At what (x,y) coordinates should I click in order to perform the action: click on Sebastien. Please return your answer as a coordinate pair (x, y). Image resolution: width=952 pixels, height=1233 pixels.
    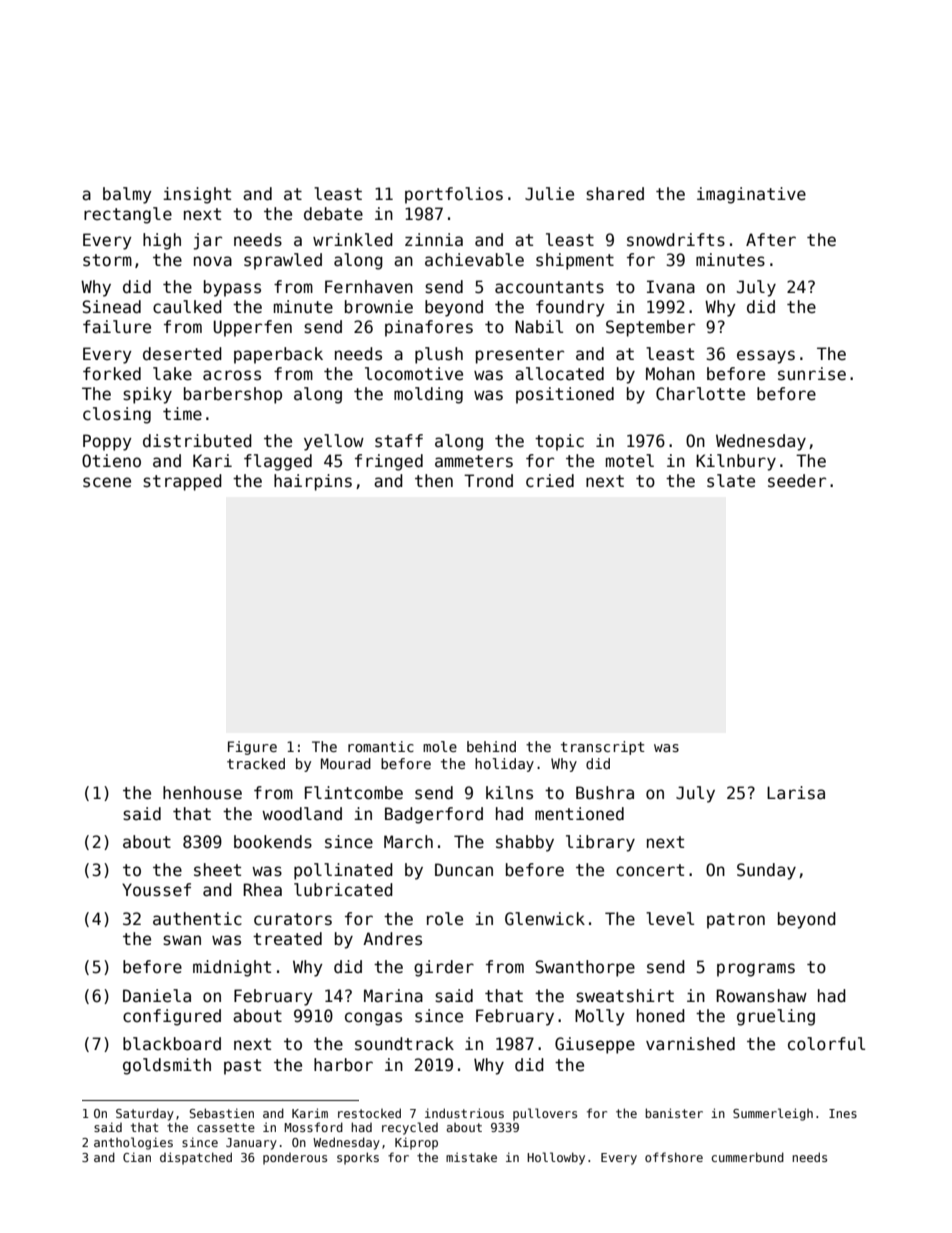
    Looking at the image, I should click on (221, 1113).
